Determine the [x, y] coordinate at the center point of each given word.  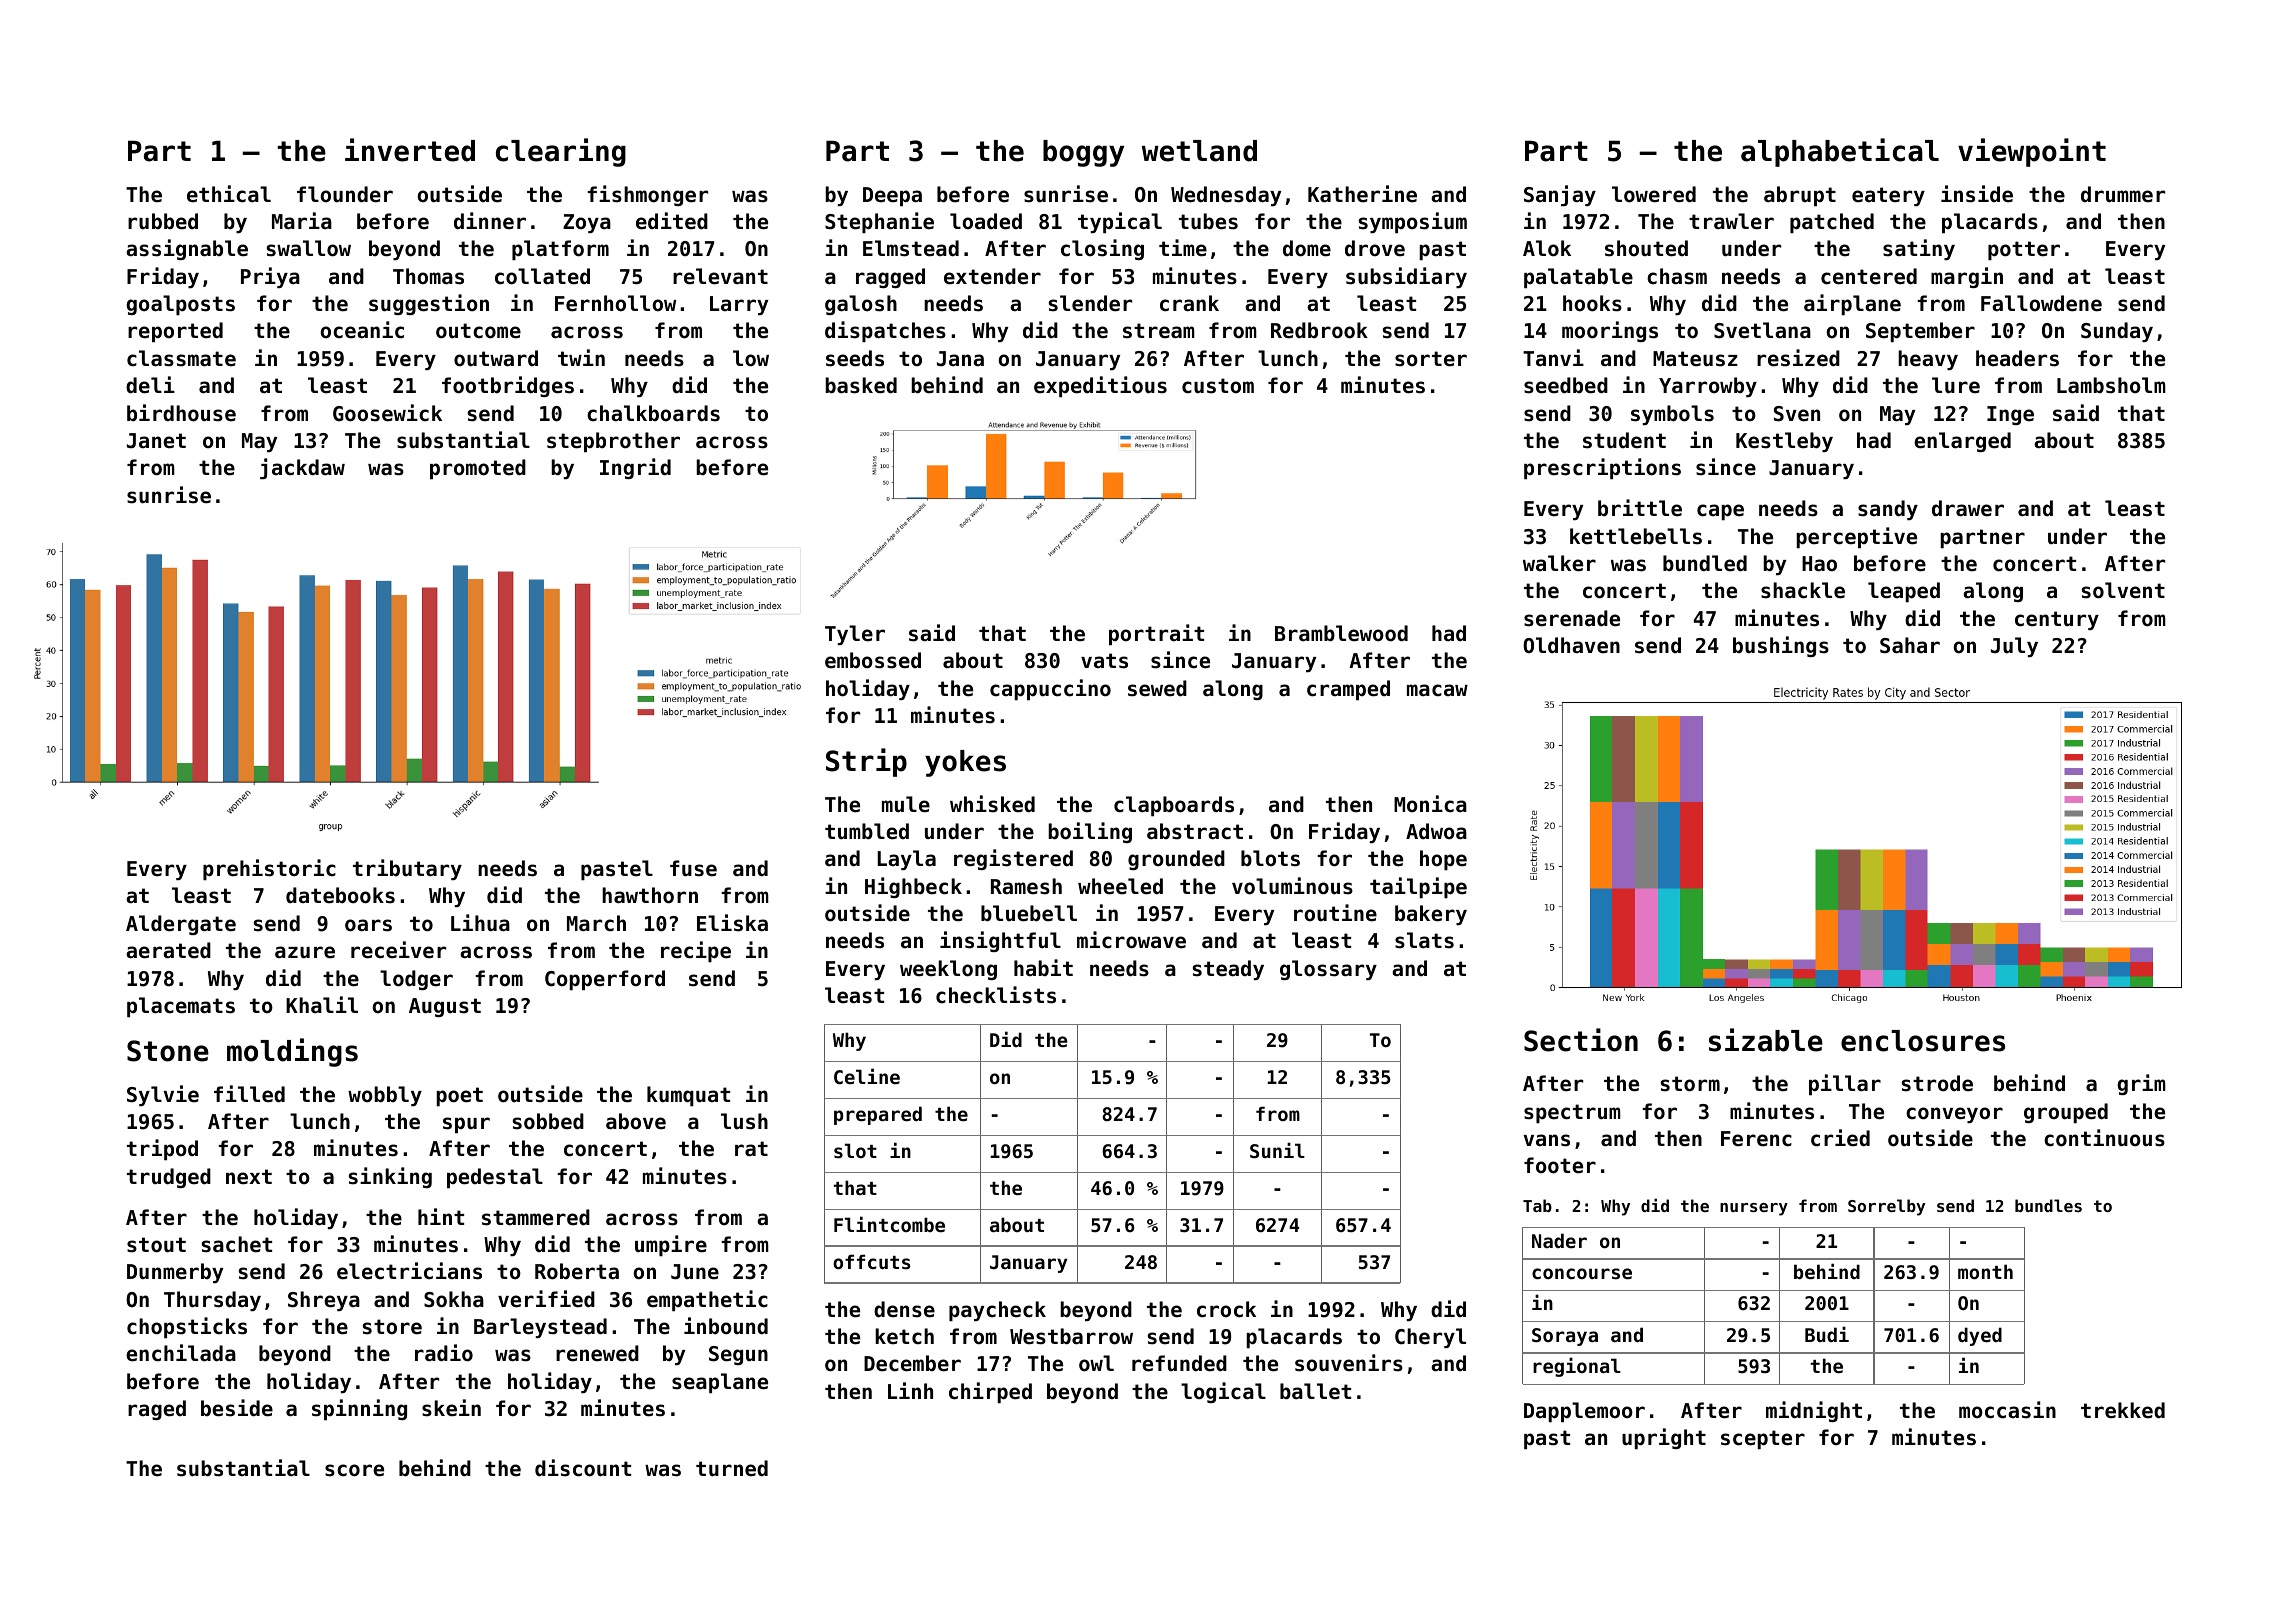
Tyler [855, 635]
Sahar [1910, 645]
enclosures [1923, 1041]
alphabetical [1840, 152]
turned [732, 1468]
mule [906, 804]
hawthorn [650, 895]
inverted [410, 150]
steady [1228, 970]
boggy [1083, 153]
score [354, 1470]
